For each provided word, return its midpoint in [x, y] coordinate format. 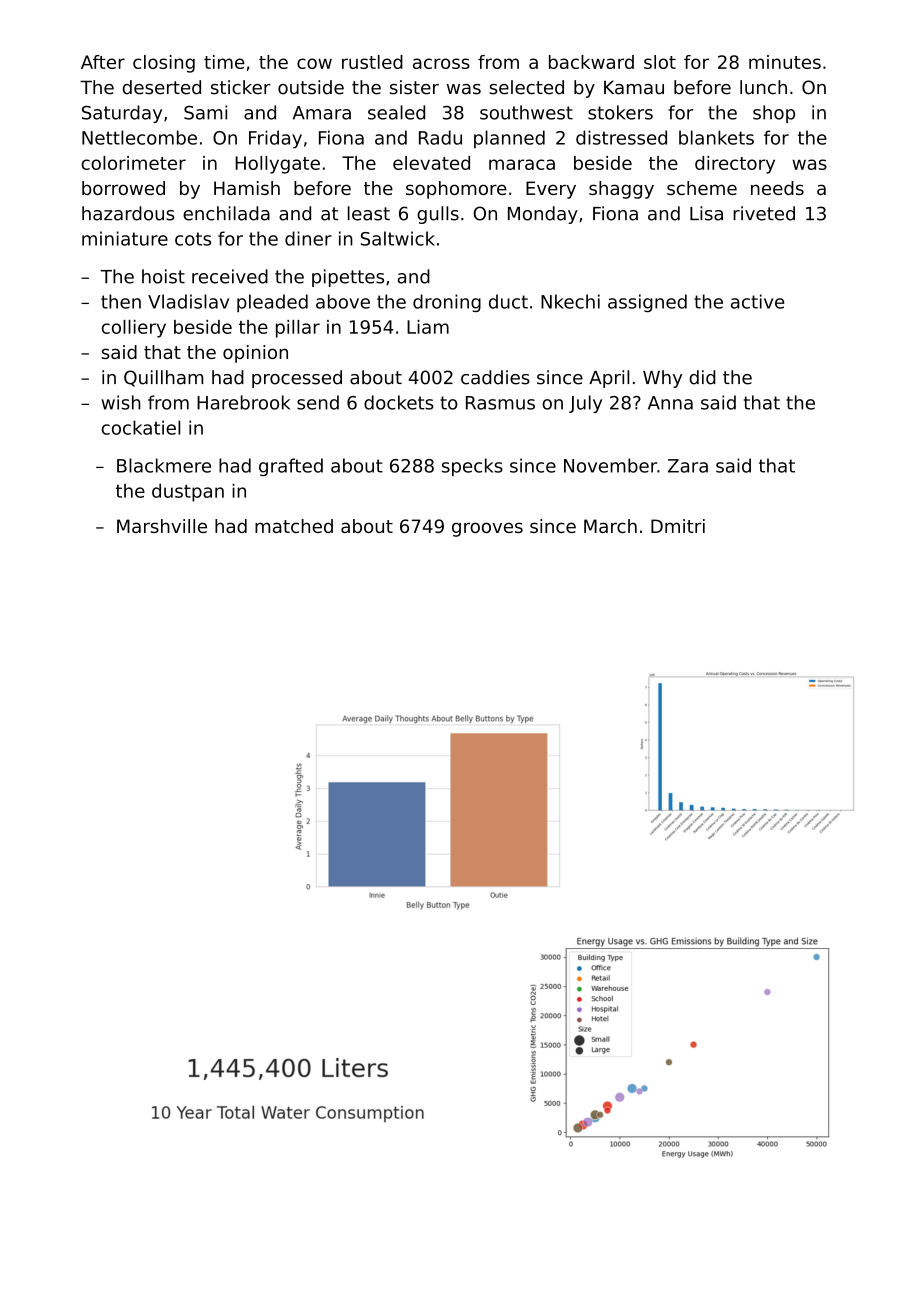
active [757, 301]
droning [447, 303]
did [702, 377]
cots [193, 239]
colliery [134, 329]
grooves [487, 529]
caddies [495, 377]
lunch [763, 87]
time [224, 62]
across [441, 63]
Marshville [162, 526]
